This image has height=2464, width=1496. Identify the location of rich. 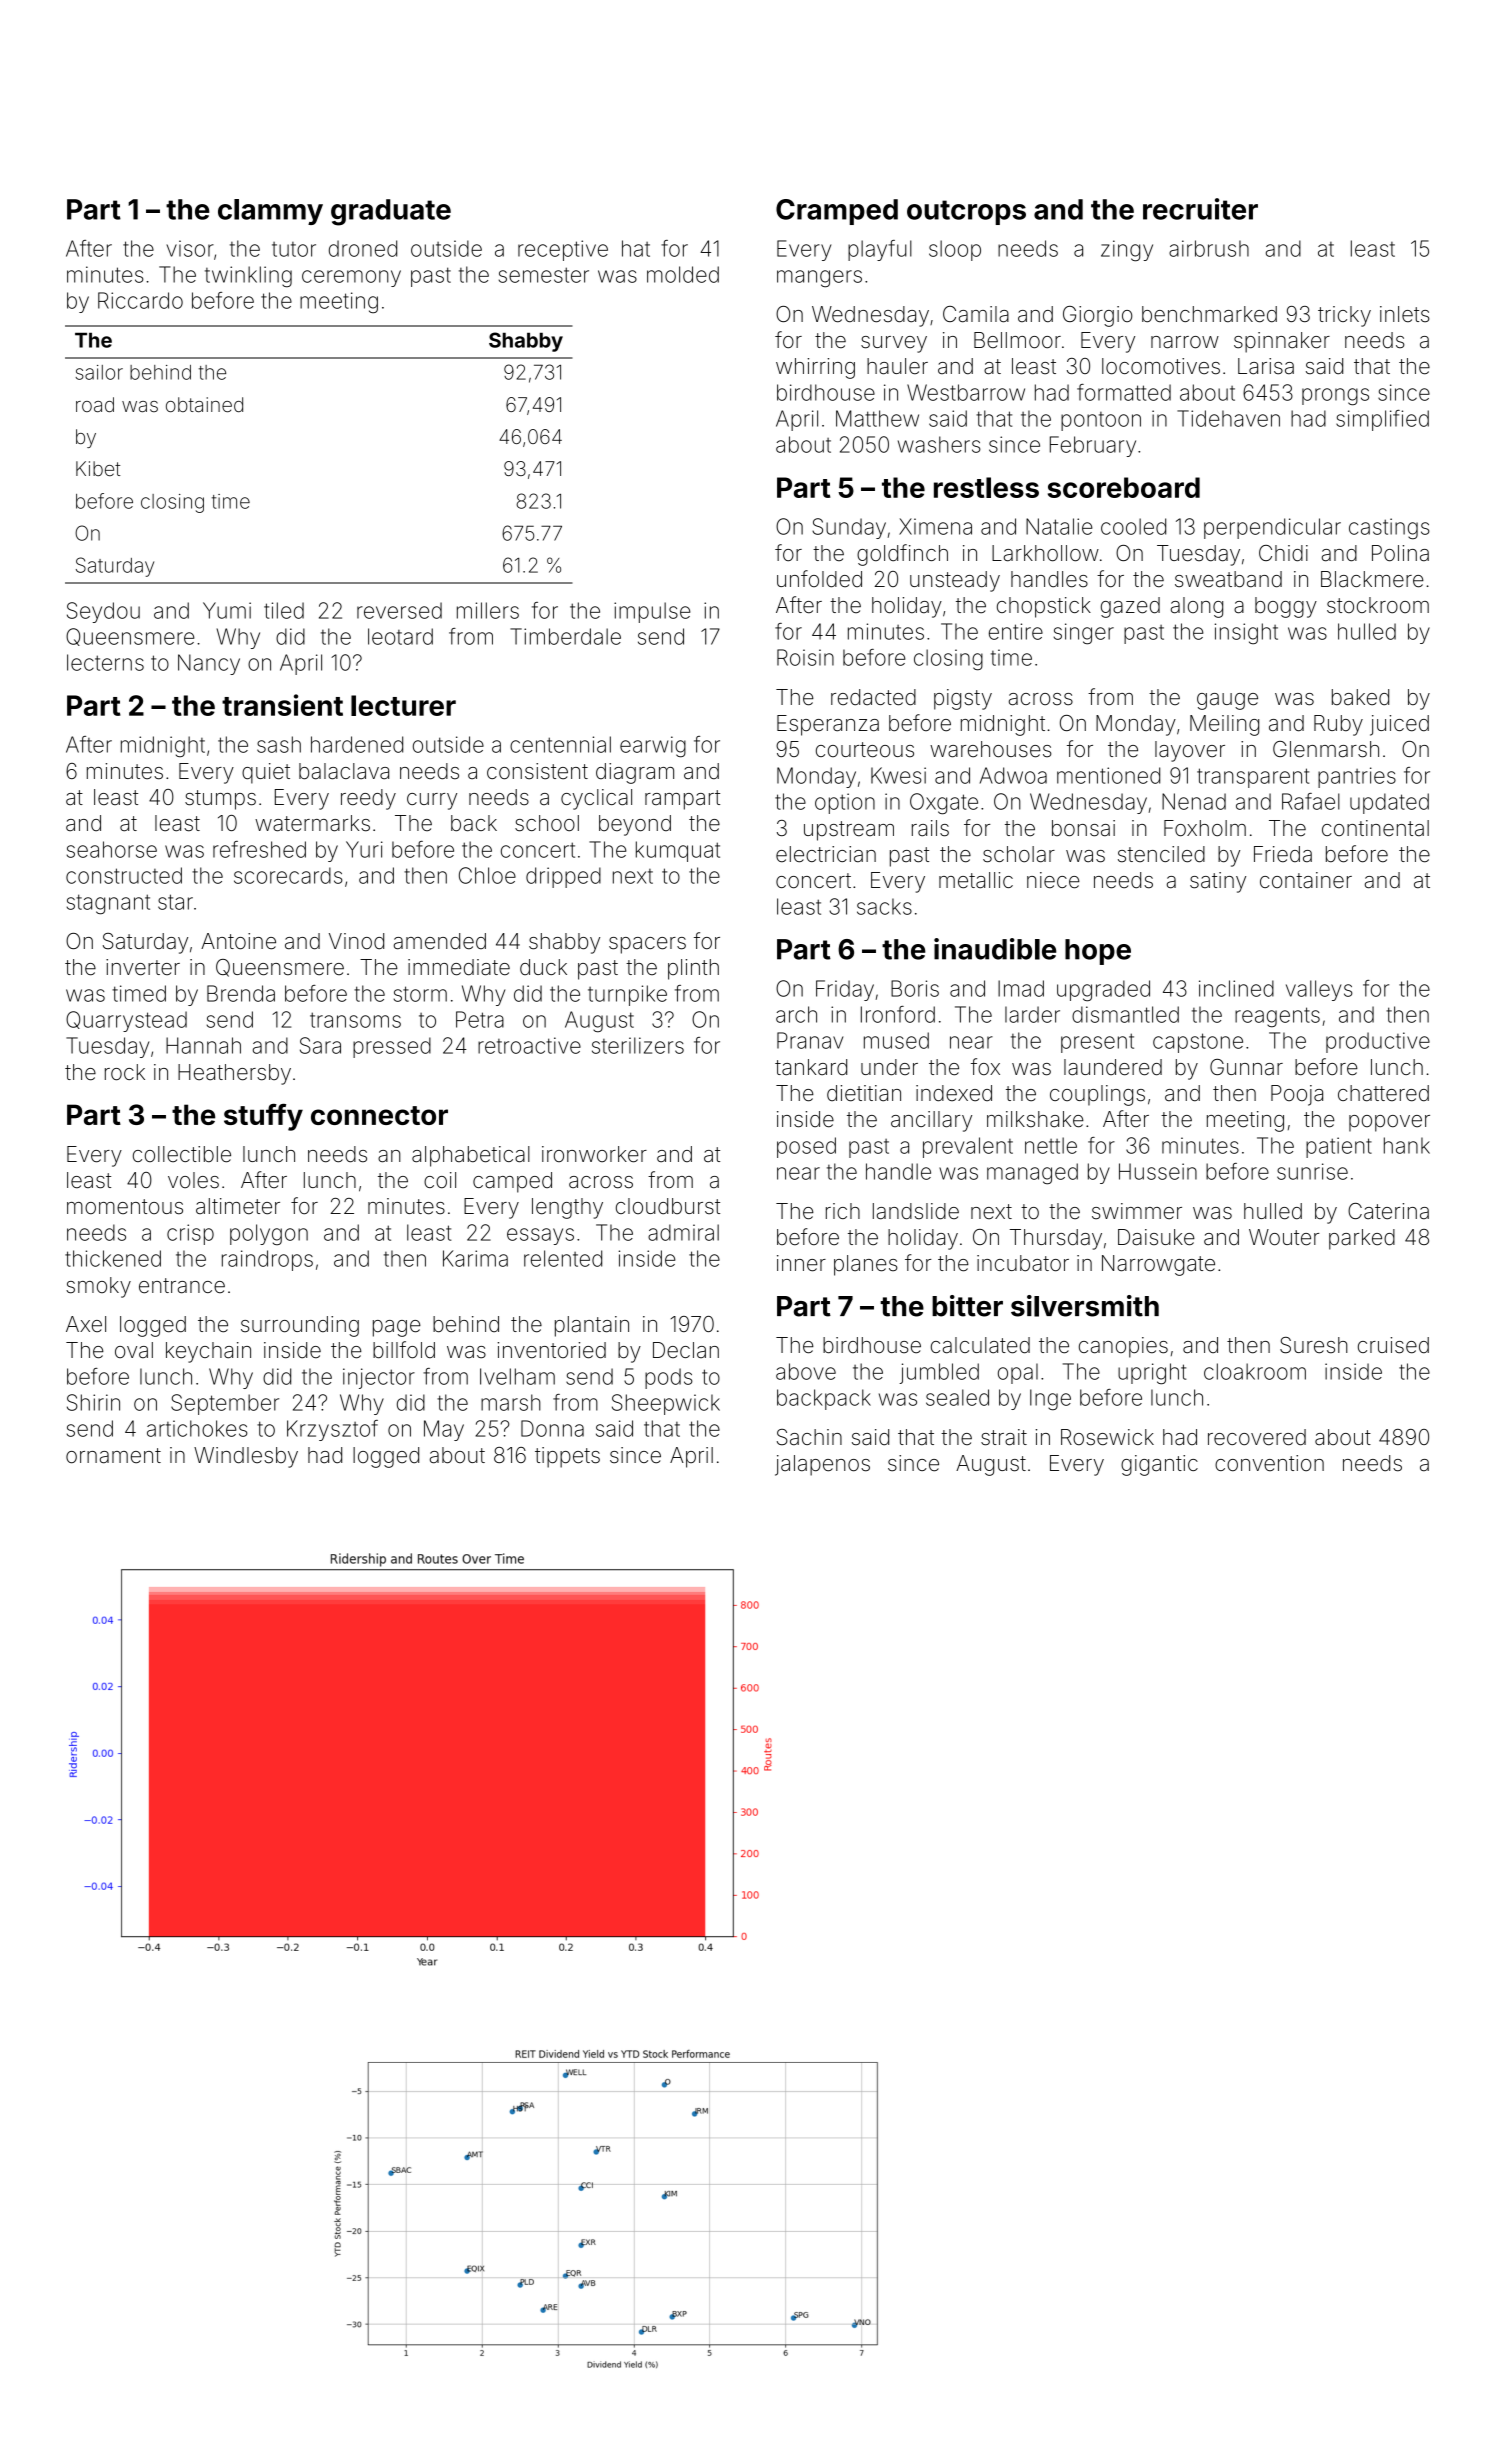
(843, 1211).
